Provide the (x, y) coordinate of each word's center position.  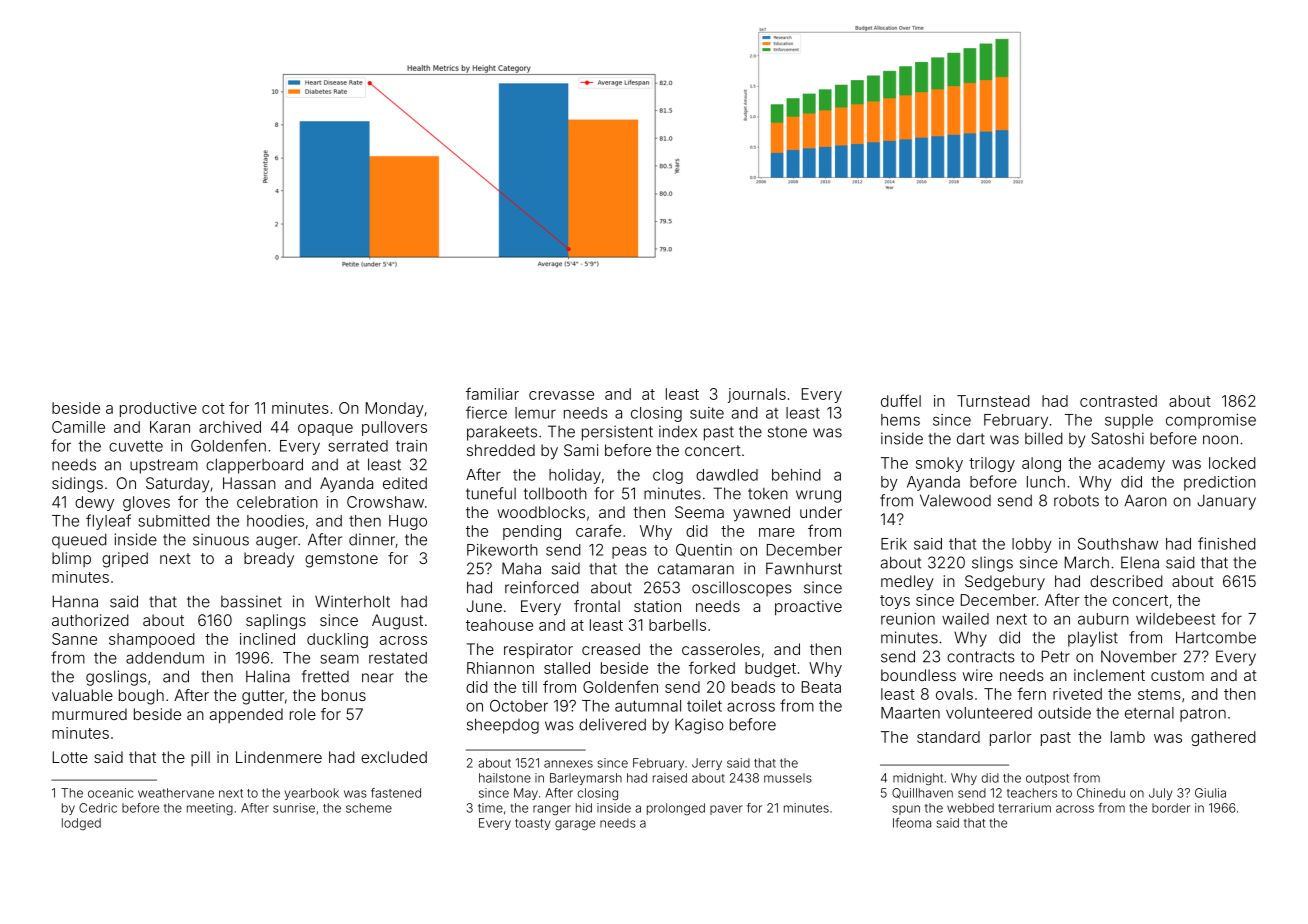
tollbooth (555, 493)
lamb (1128, 737)
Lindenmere (279, 757)
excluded (394, 757)
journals (757, 395)
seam (339, 659)
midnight (918, 779)
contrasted (1118, 401)
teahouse (499, 625)
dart (971, 438)
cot (213, 408)
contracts (981, 657)
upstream (164, 466)
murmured (89, 714)
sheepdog (503, 726)
